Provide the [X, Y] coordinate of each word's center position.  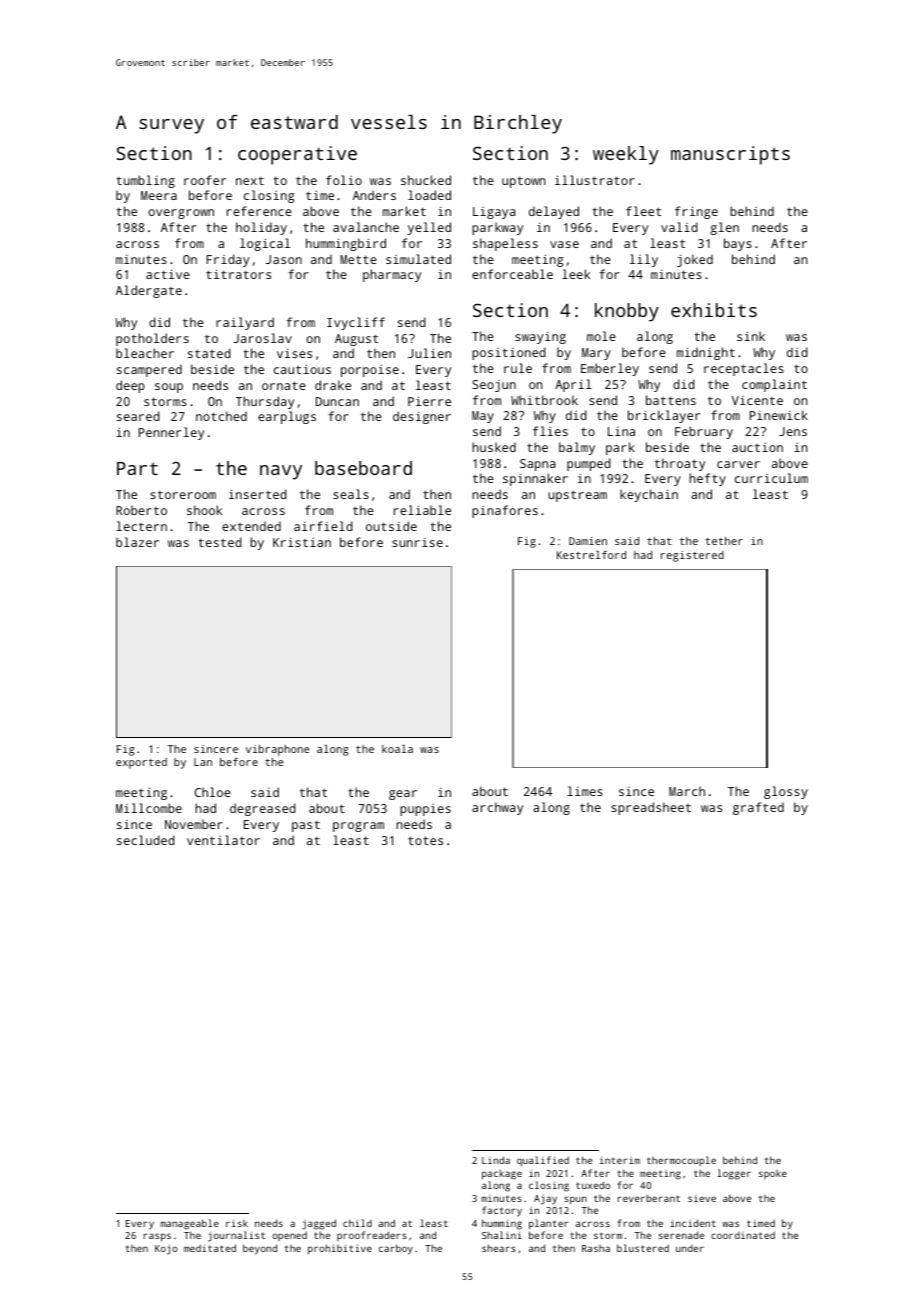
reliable [422, 510]
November [194, 824]
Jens [793, 431]
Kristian [302, 542]
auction [757, 447]
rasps [157, 1237]
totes [425, 840]
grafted [758, 808]
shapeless [505, 244]
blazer [137, 542]
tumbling [145, 181]
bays [738, 244]
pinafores [505, 511]
